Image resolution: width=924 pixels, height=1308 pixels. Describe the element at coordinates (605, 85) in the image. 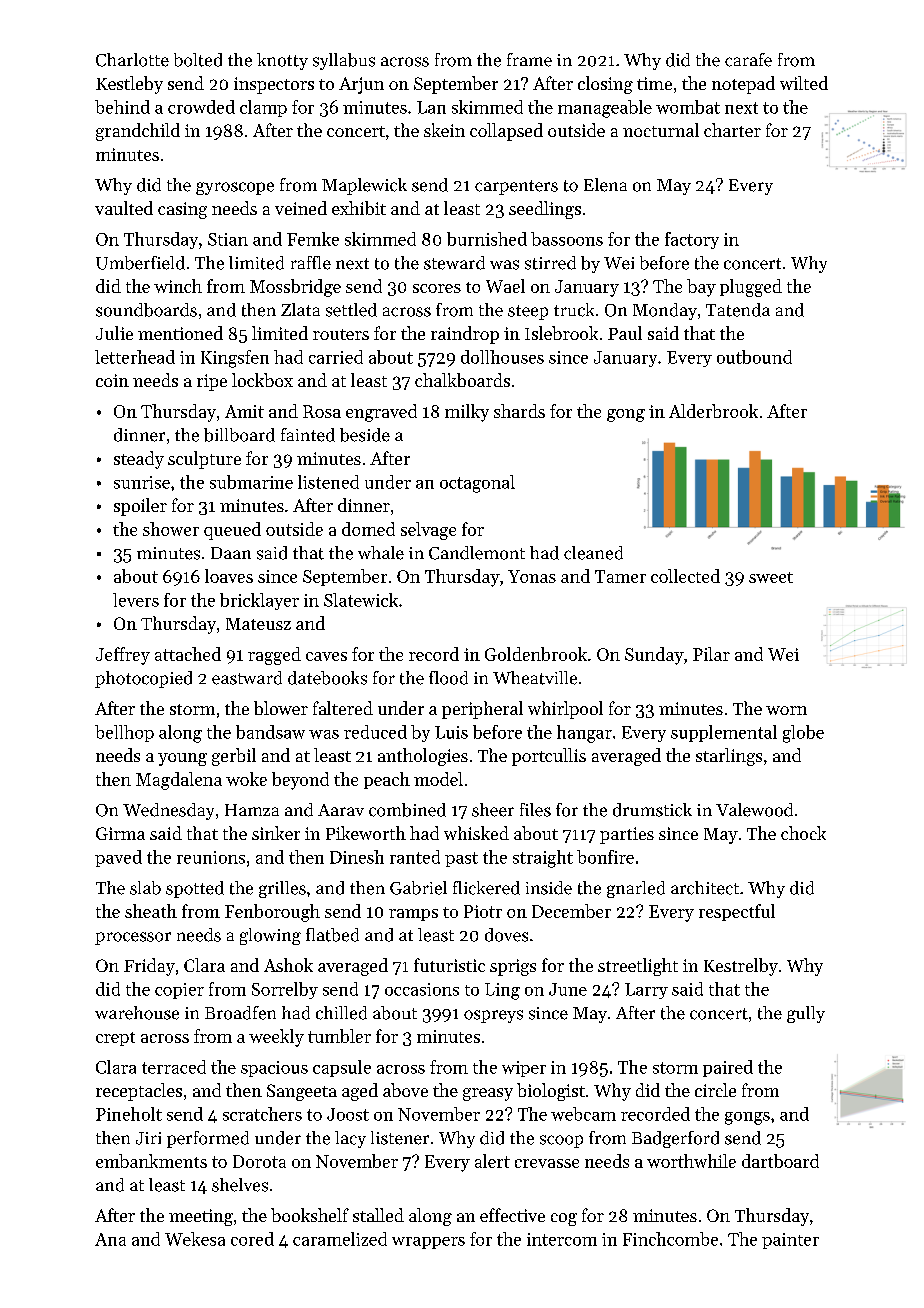

I see `closing` at that location.
